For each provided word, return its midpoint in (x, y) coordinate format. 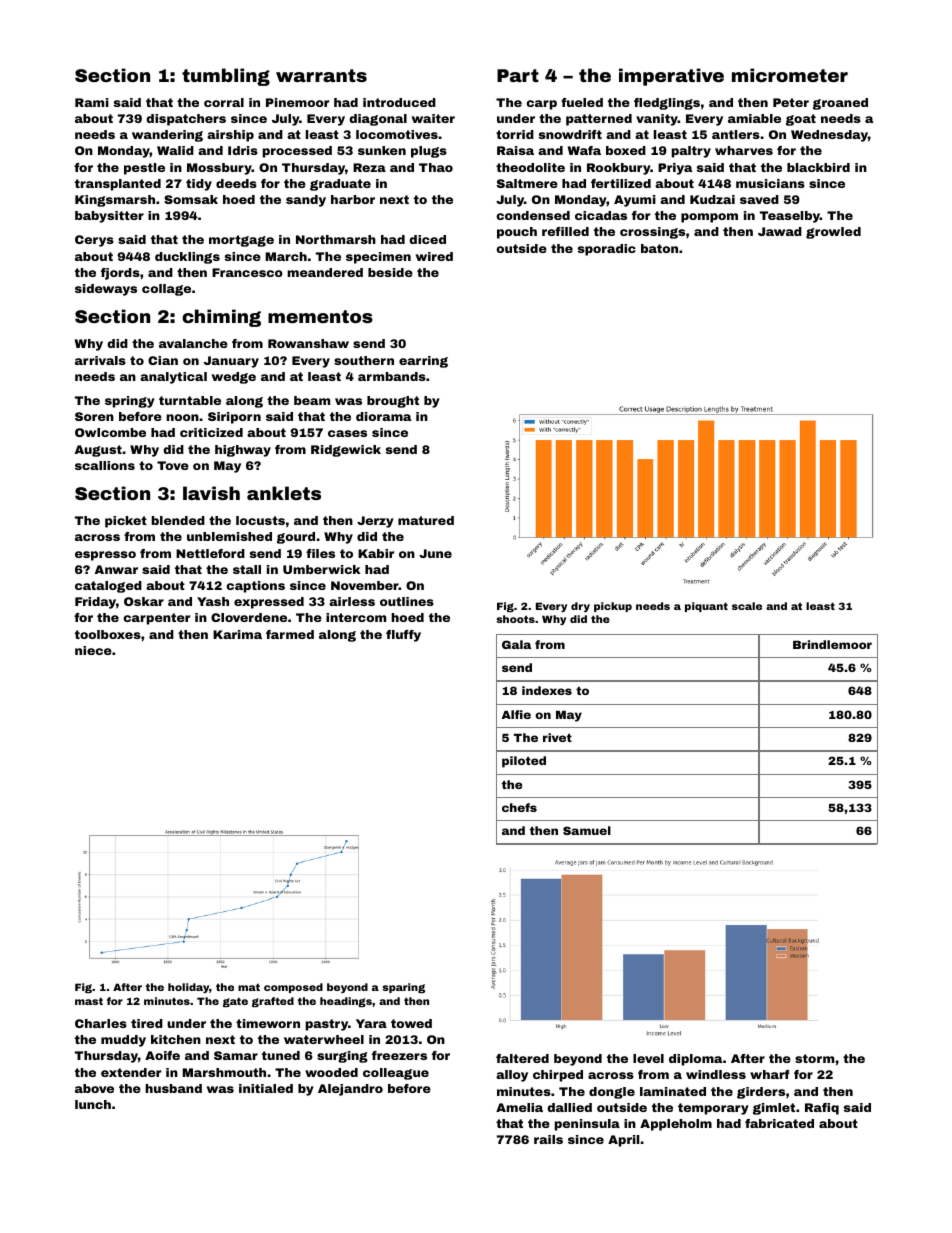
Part (518, 75)
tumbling (226, 77)
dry (580, 607)
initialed (266, 1088)
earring (423, 362)
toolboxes (108, 634)
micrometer (790, 75)
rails (548, 1139)
